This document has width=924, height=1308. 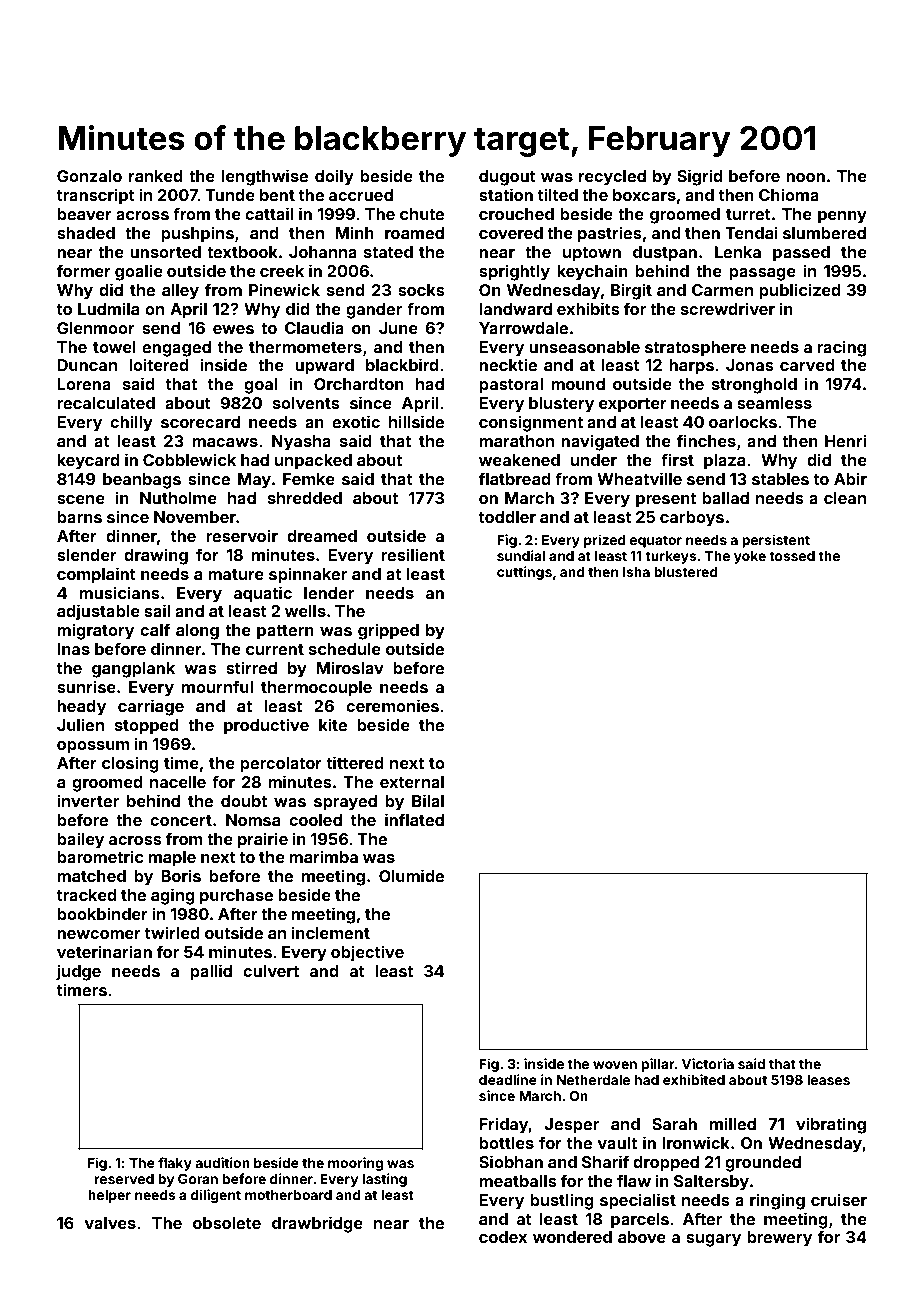 I want to click on yoke, so click(x=750, y=557).
